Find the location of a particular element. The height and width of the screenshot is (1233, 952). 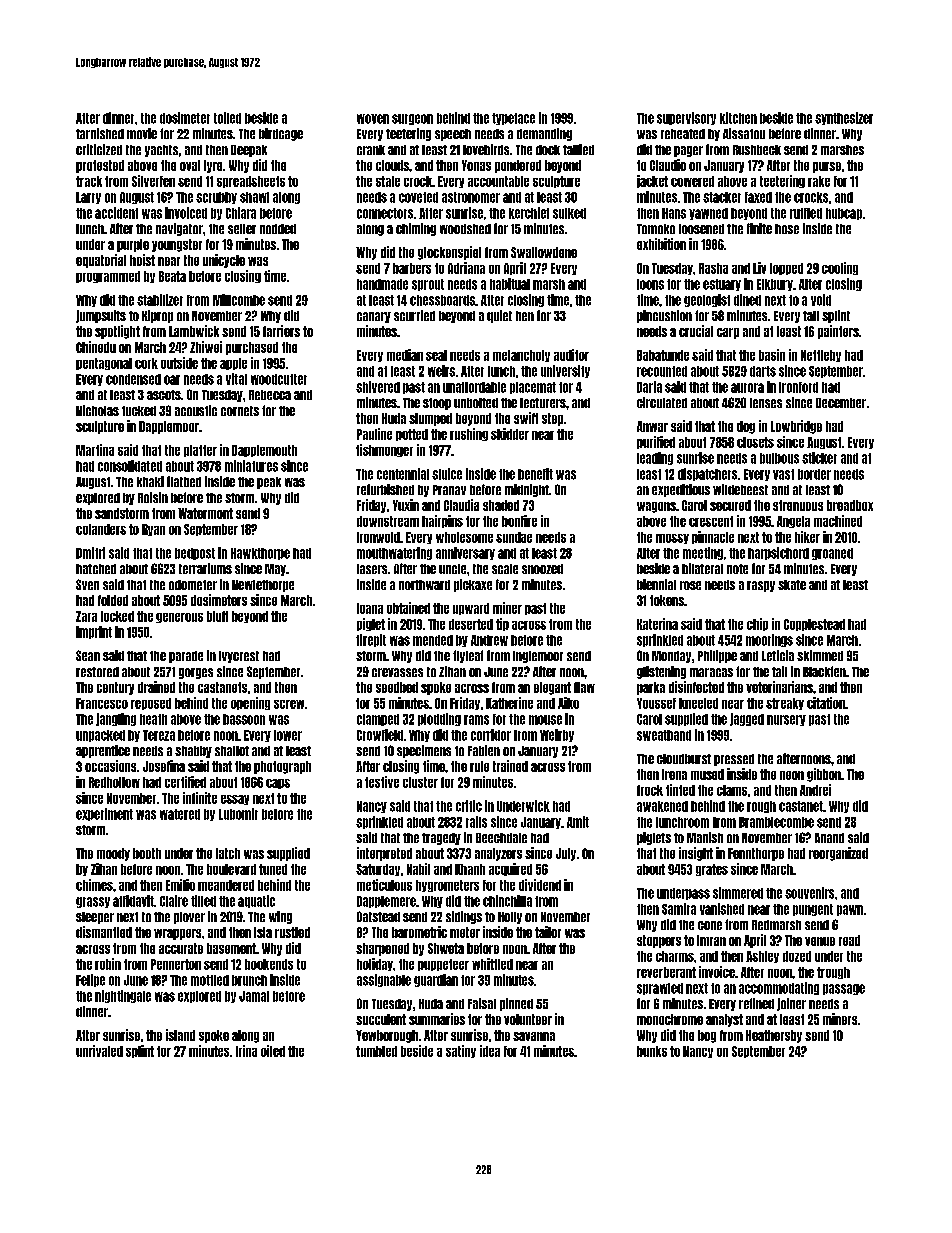

charms is located at coordinates (675, 956).
